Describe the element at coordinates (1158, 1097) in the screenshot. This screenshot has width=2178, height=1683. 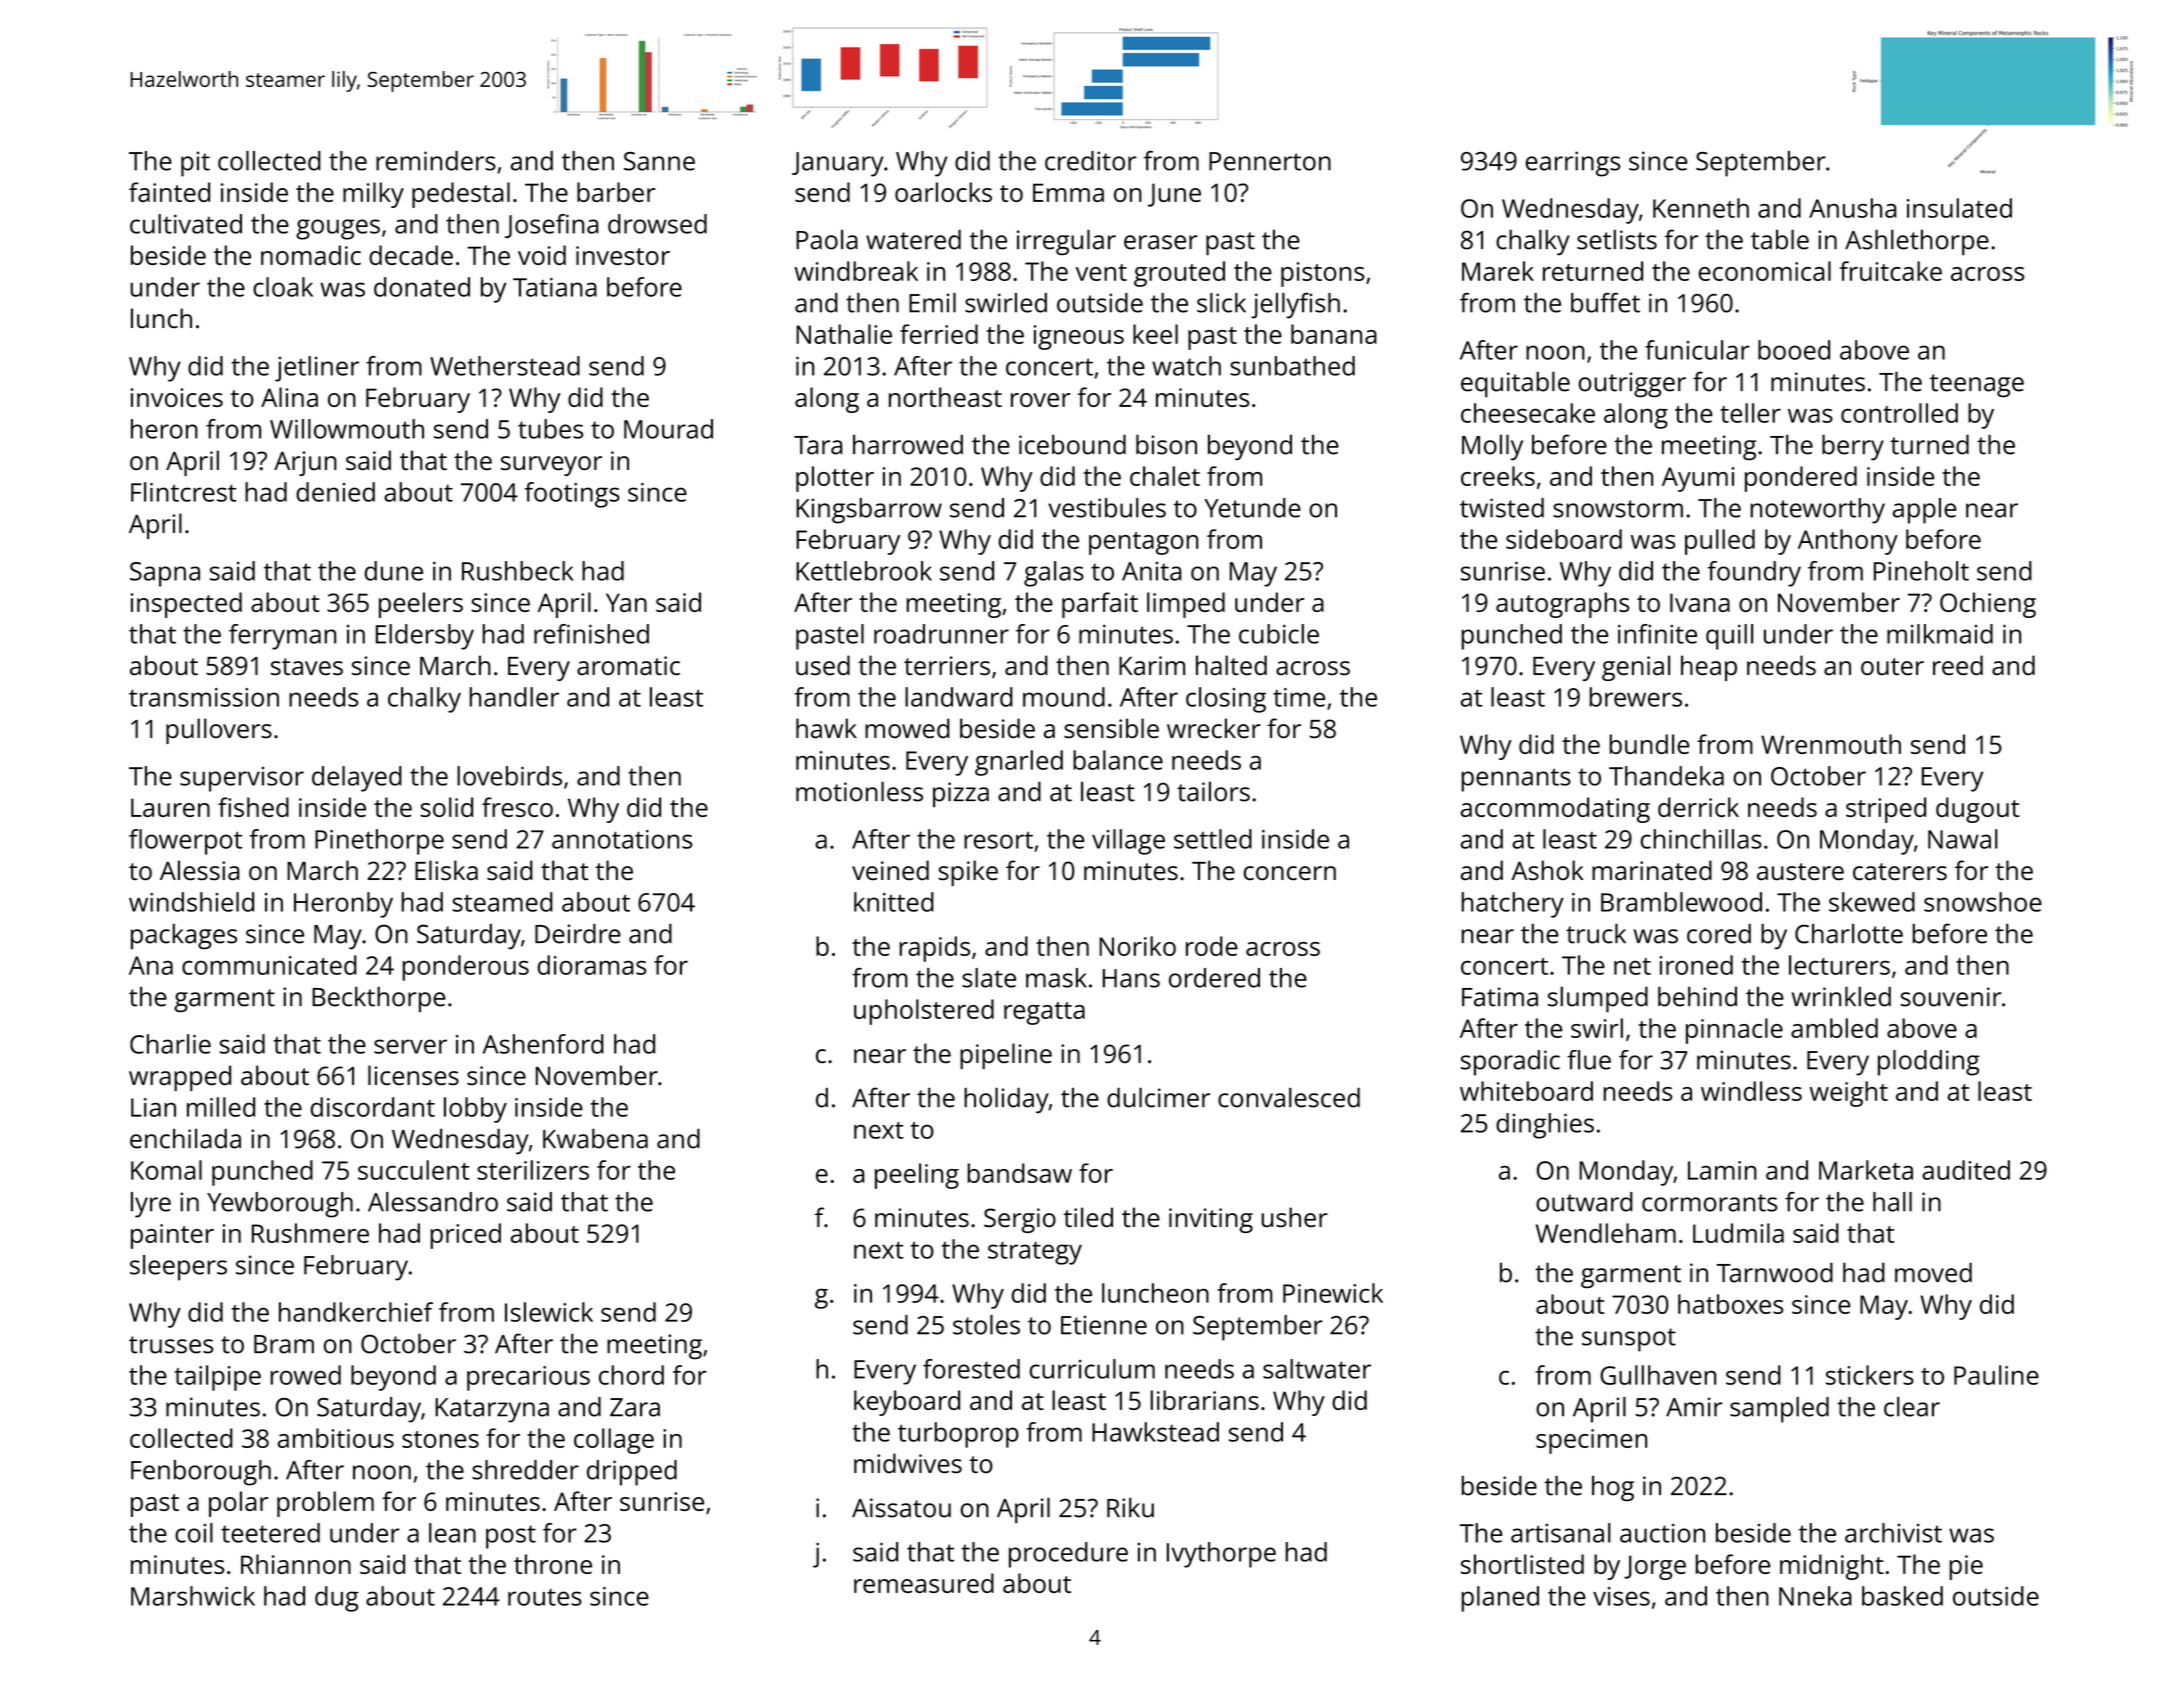
I see `dulcimer` at that location.
